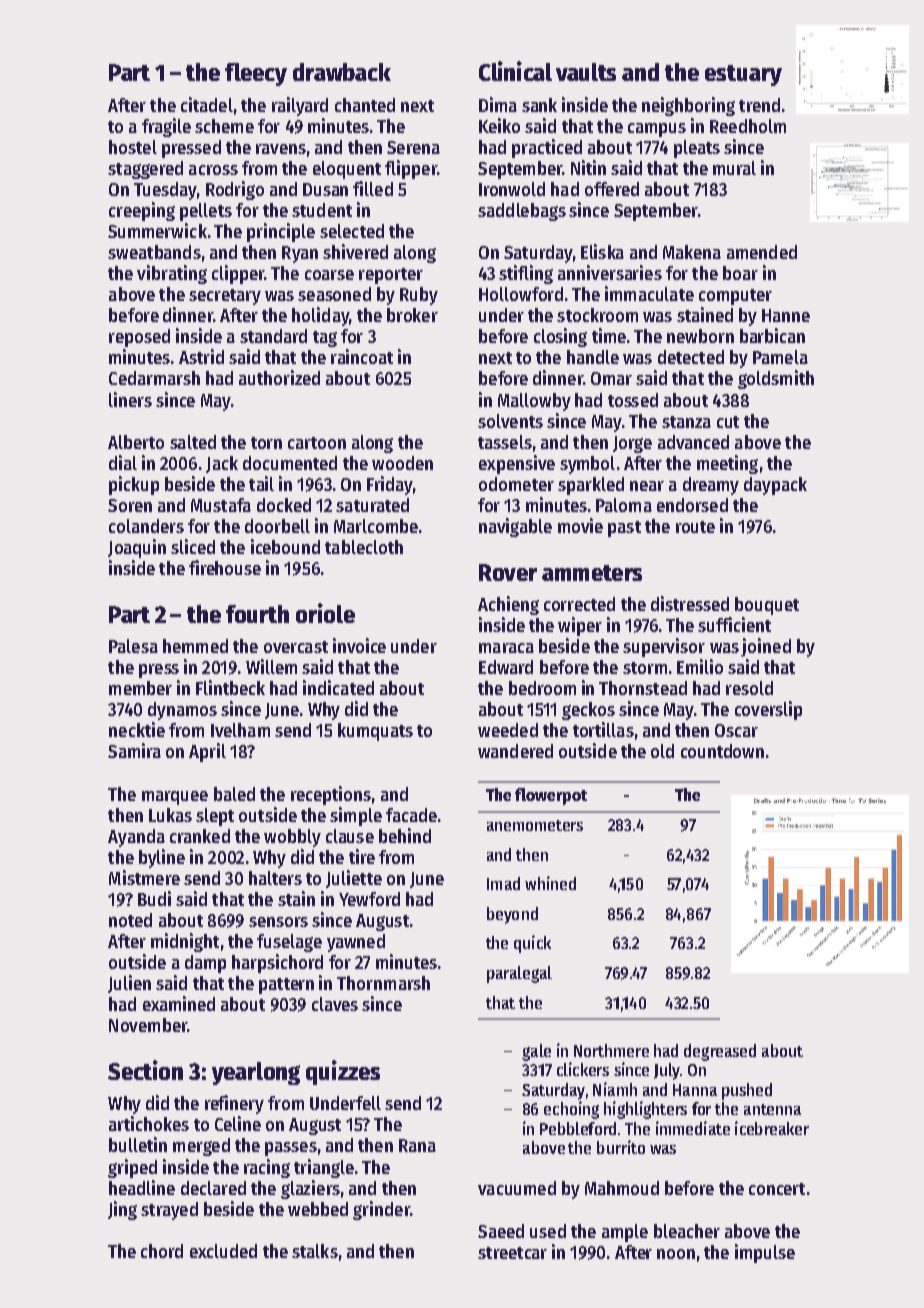 The width and height of the screenshot is (924, 1308). What do you see at coordinates (711, 486) in the screenshot?
I see `dreamy` at bounding box center [711, 486].
